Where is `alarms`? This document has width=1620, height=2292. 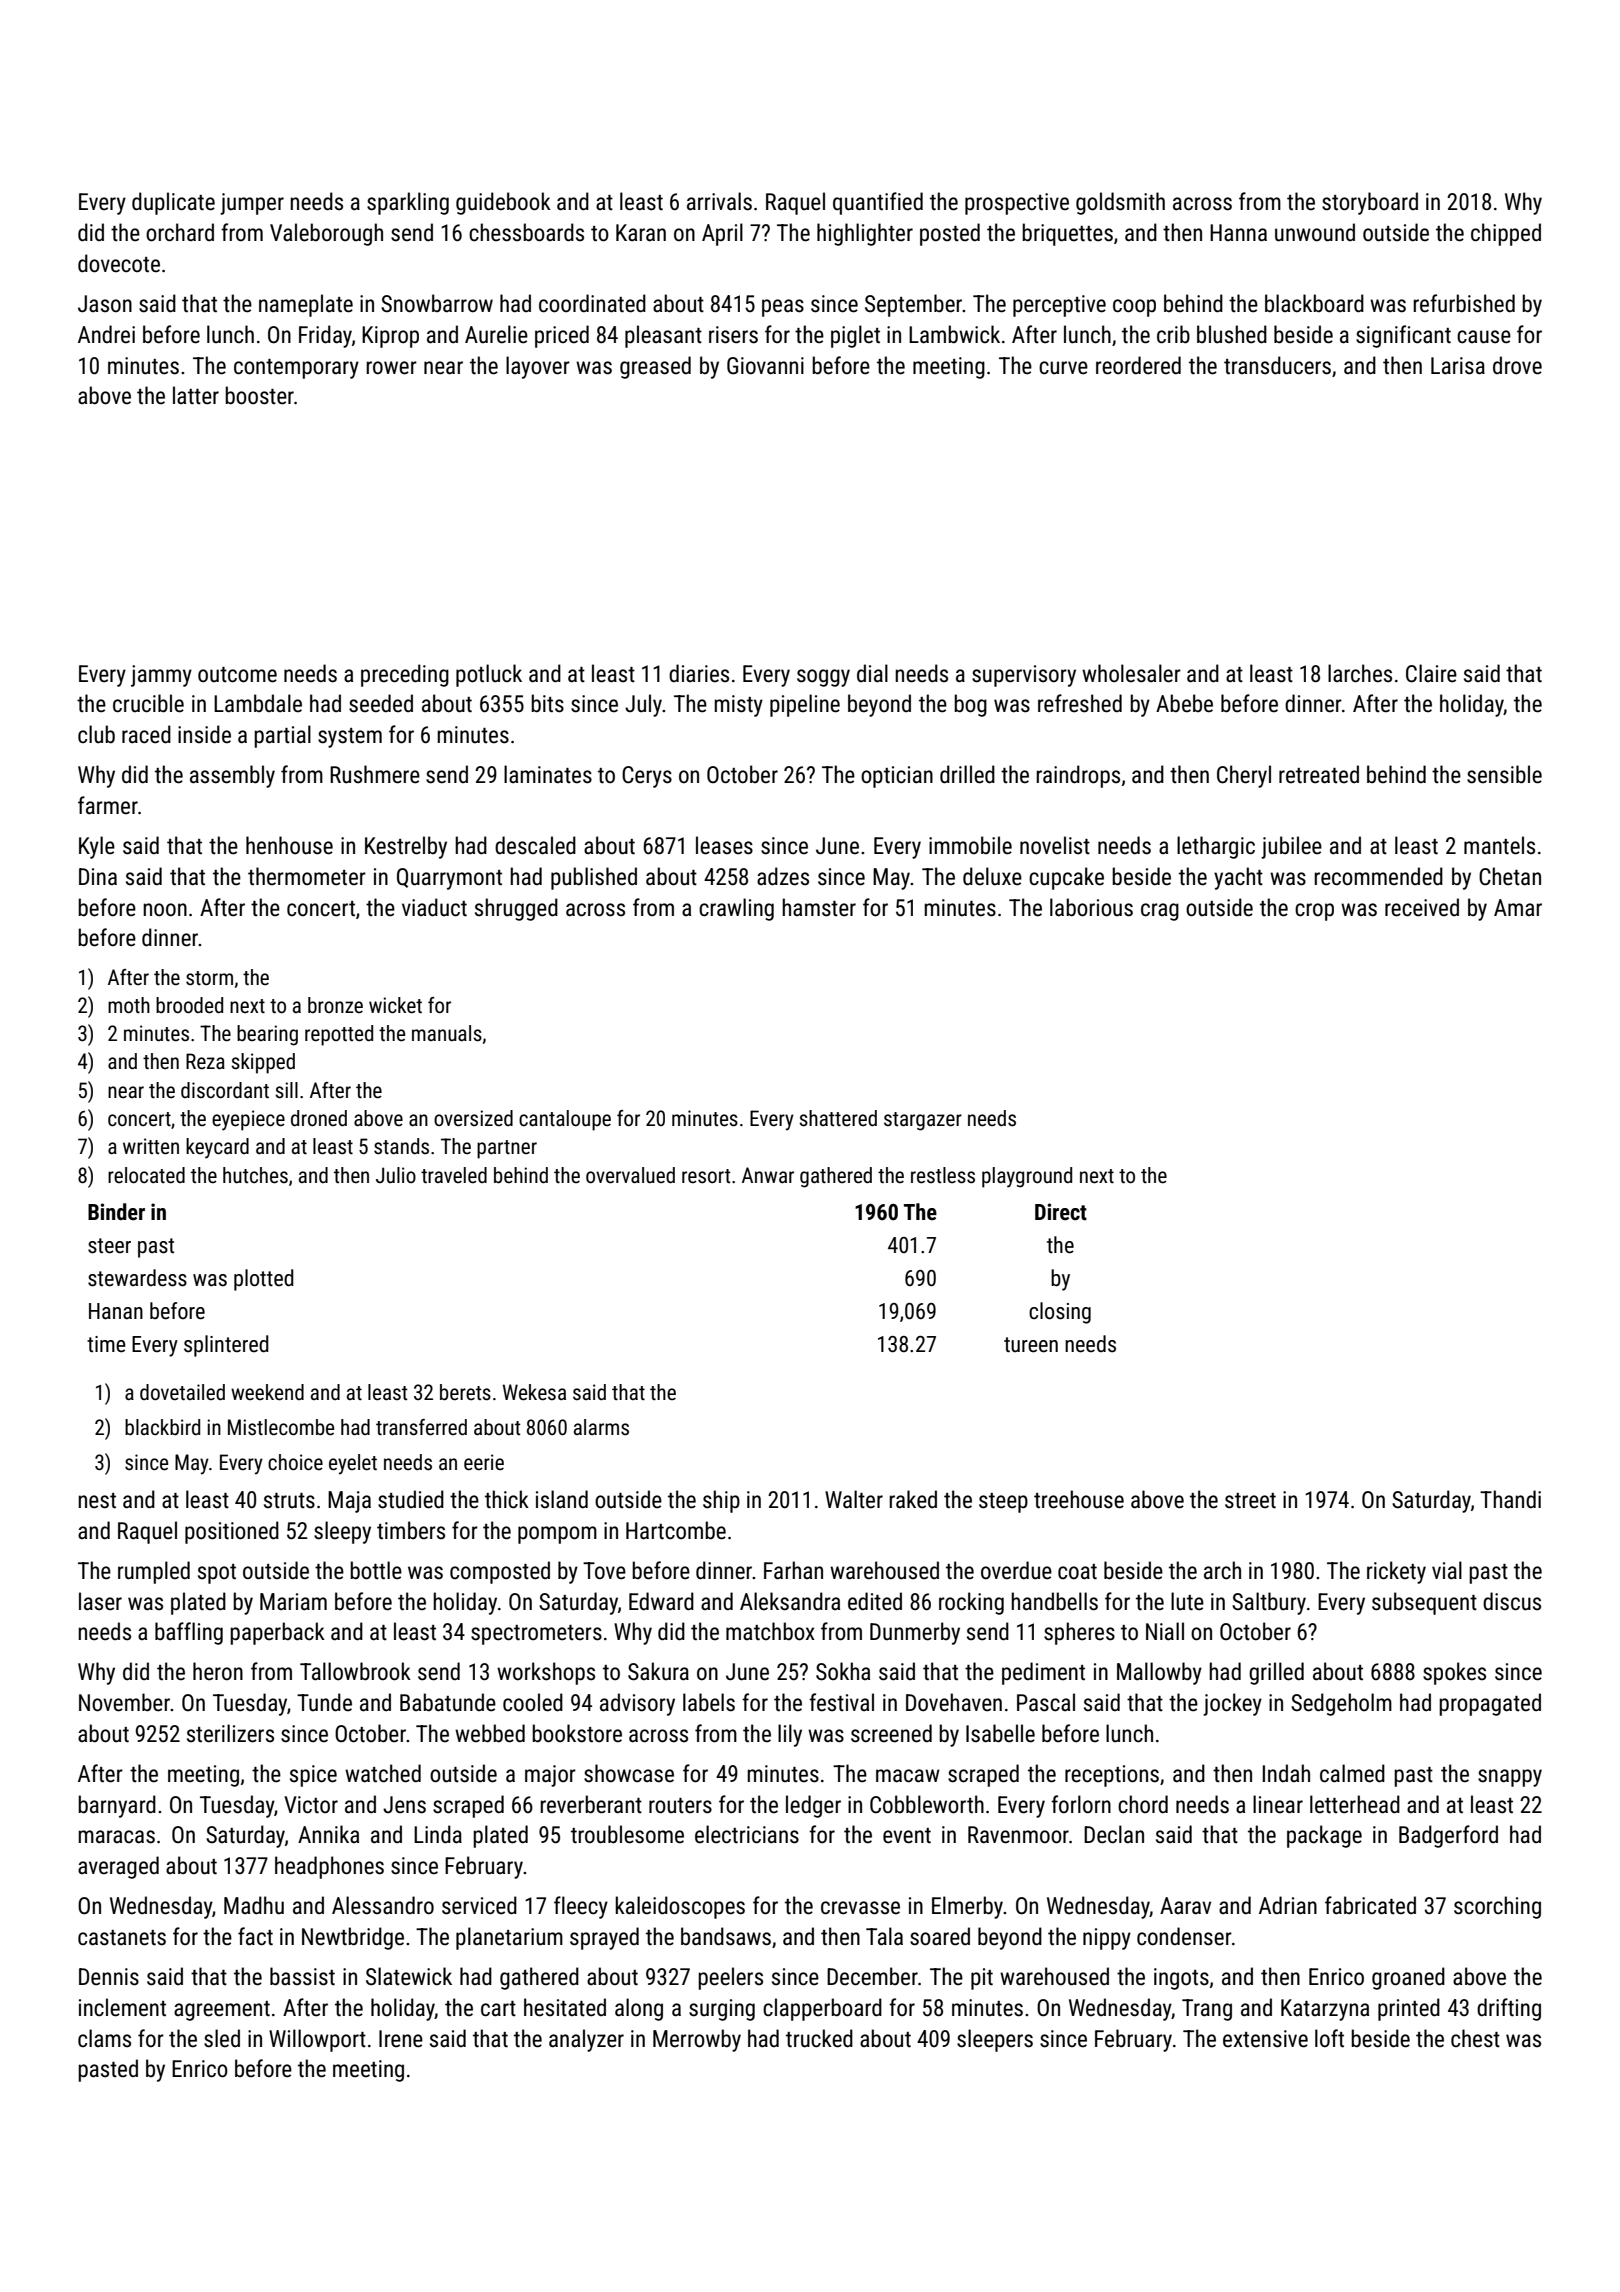
alarms is located at coordinates (601, 1427).
